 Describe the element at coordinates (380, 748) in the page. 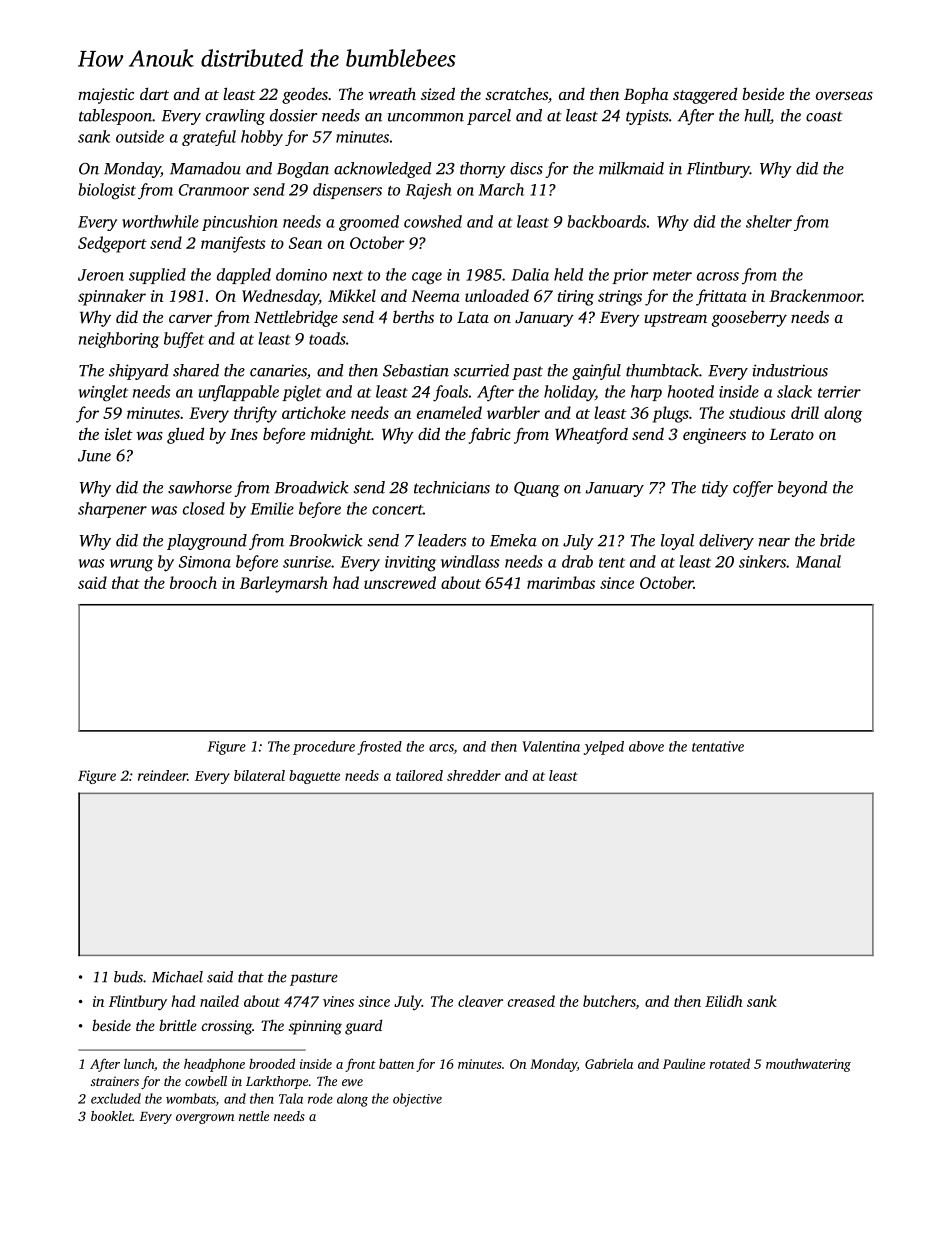

I see `frosted` at that location.
